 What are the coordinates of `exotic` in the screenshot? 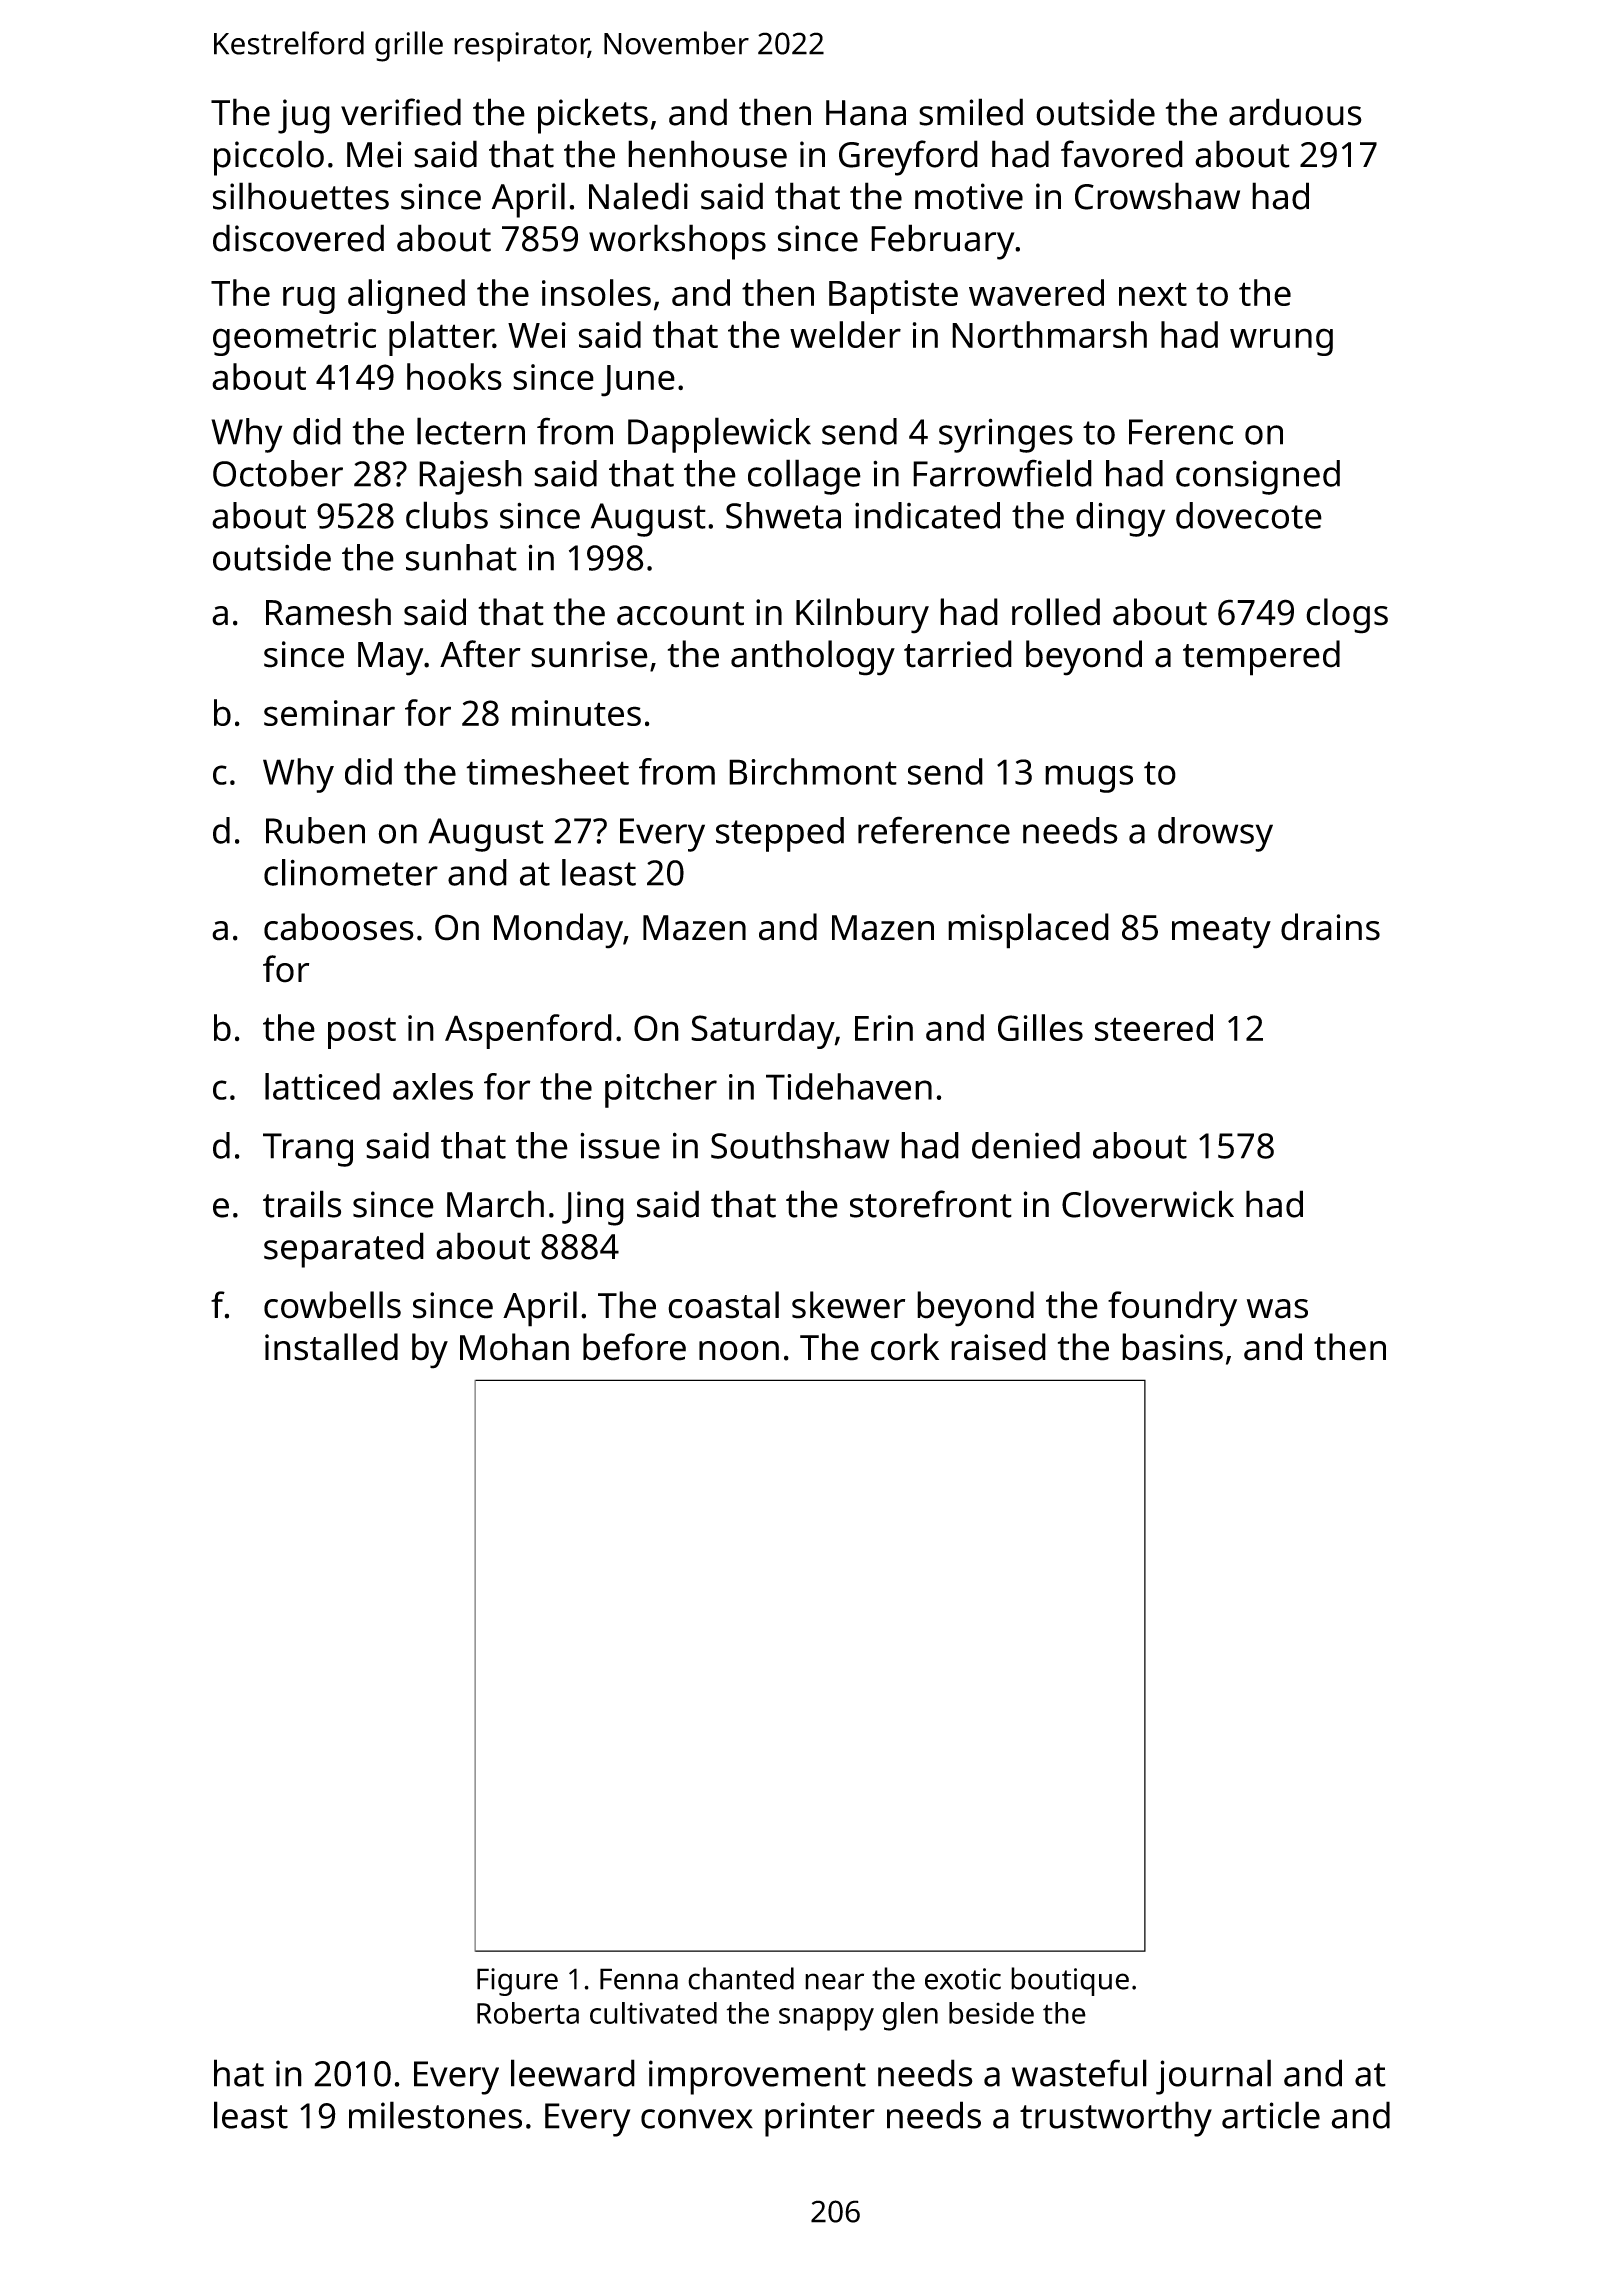 It's located at (963, 1979).
